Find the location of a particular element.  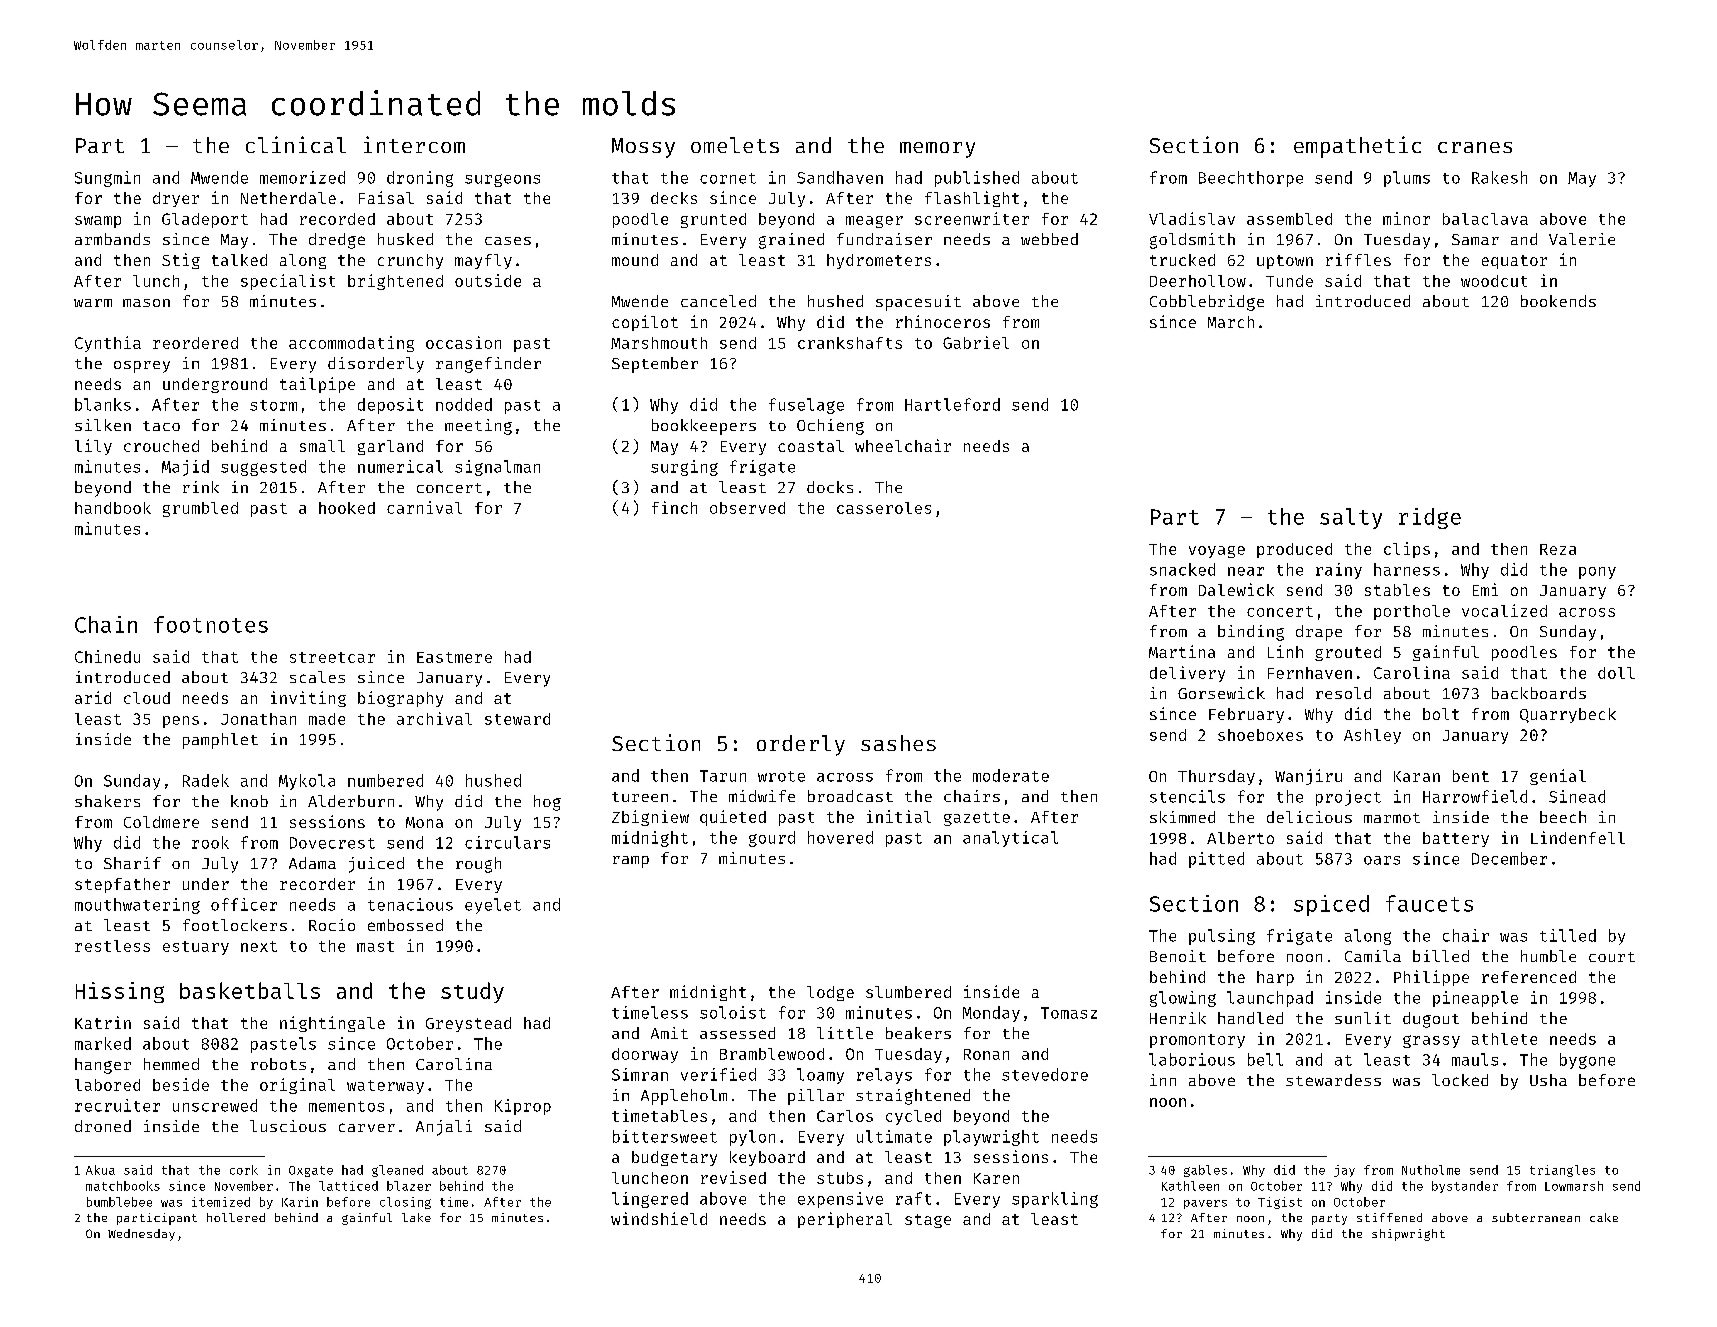

lake is located at coordinates (416, 1217).
